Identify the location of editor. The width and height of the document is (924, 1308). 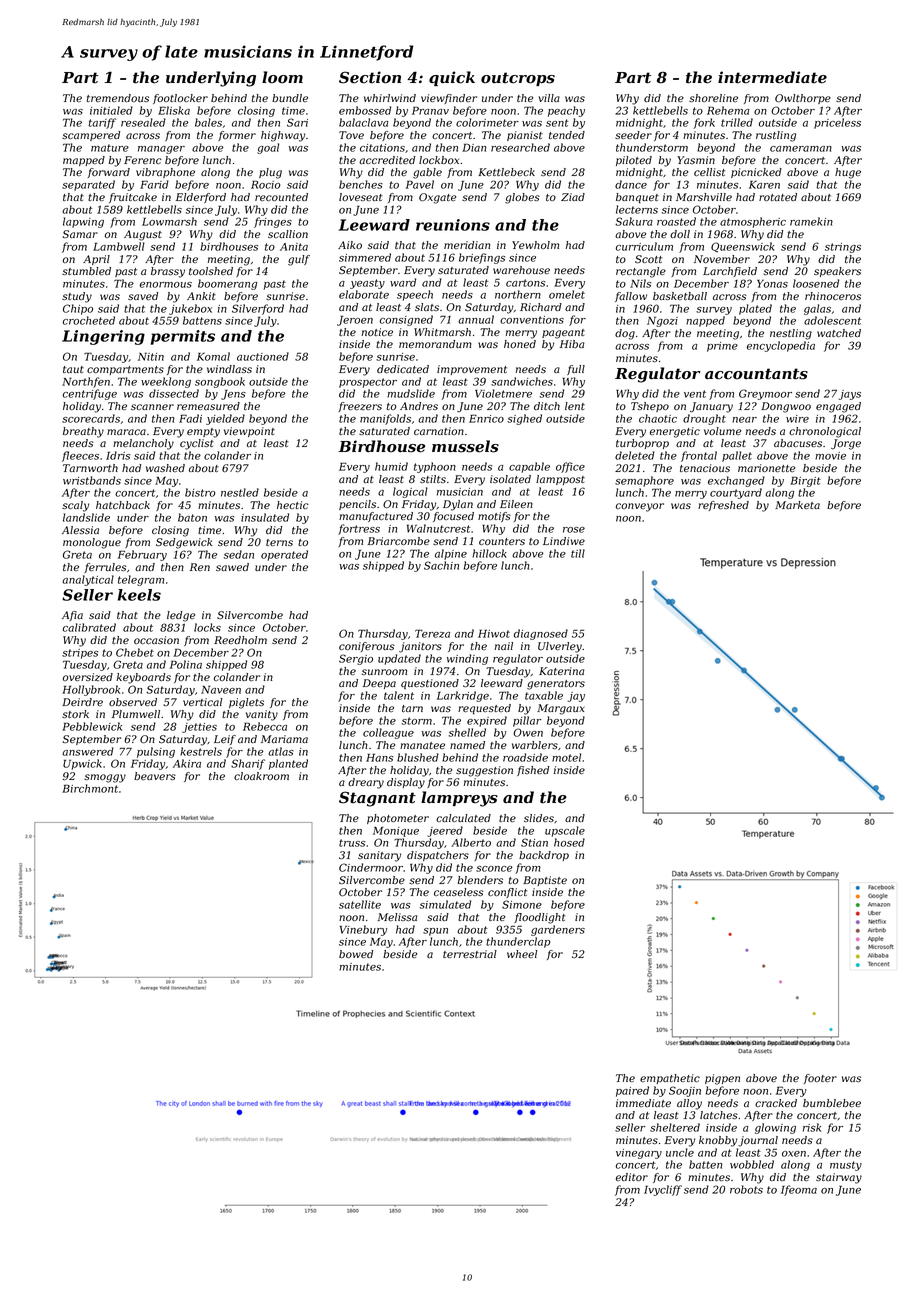
(632, 1177).
